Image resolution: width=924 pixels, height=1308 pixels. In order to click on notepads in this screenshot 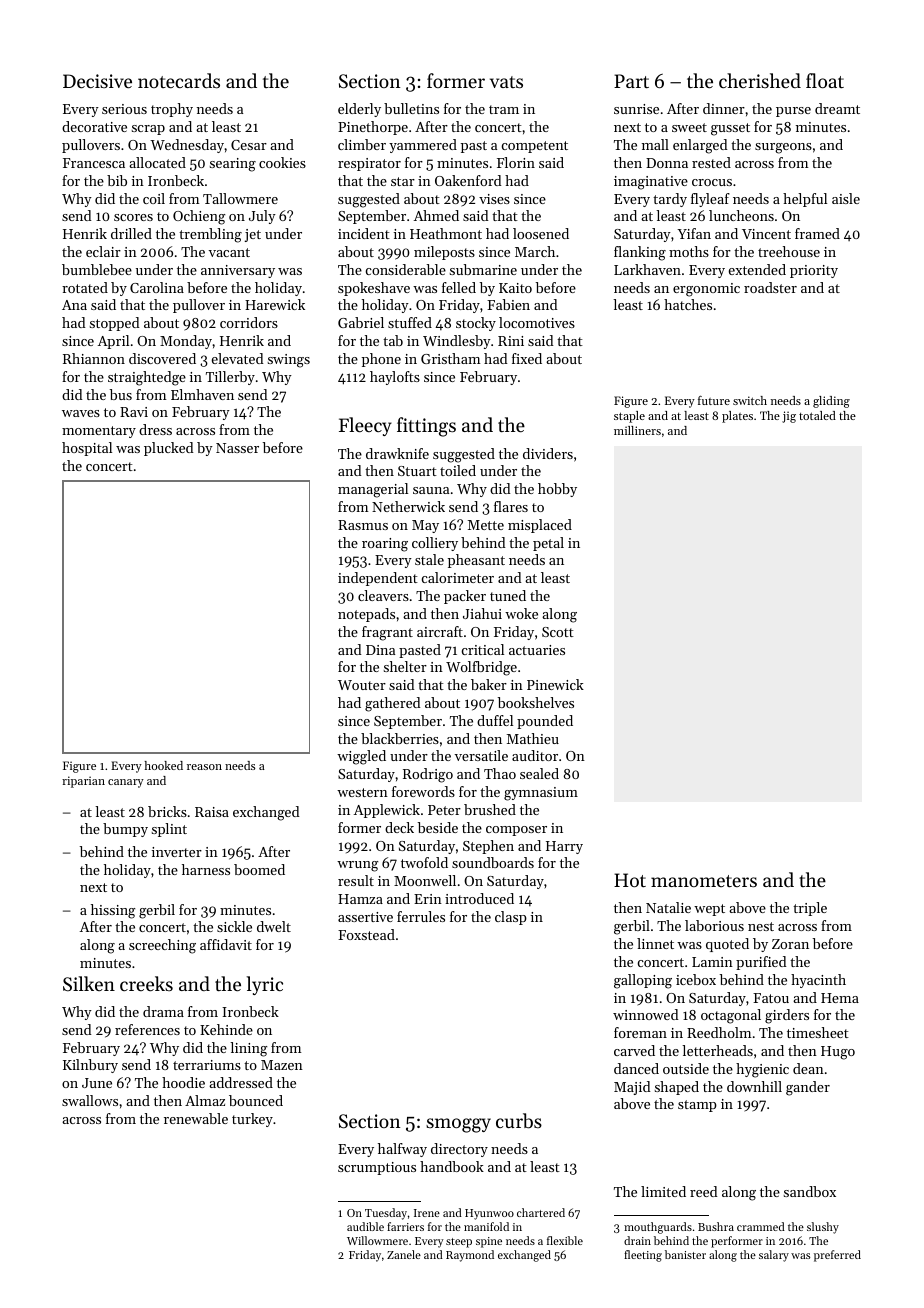, I will do `click(366, 615)`.
